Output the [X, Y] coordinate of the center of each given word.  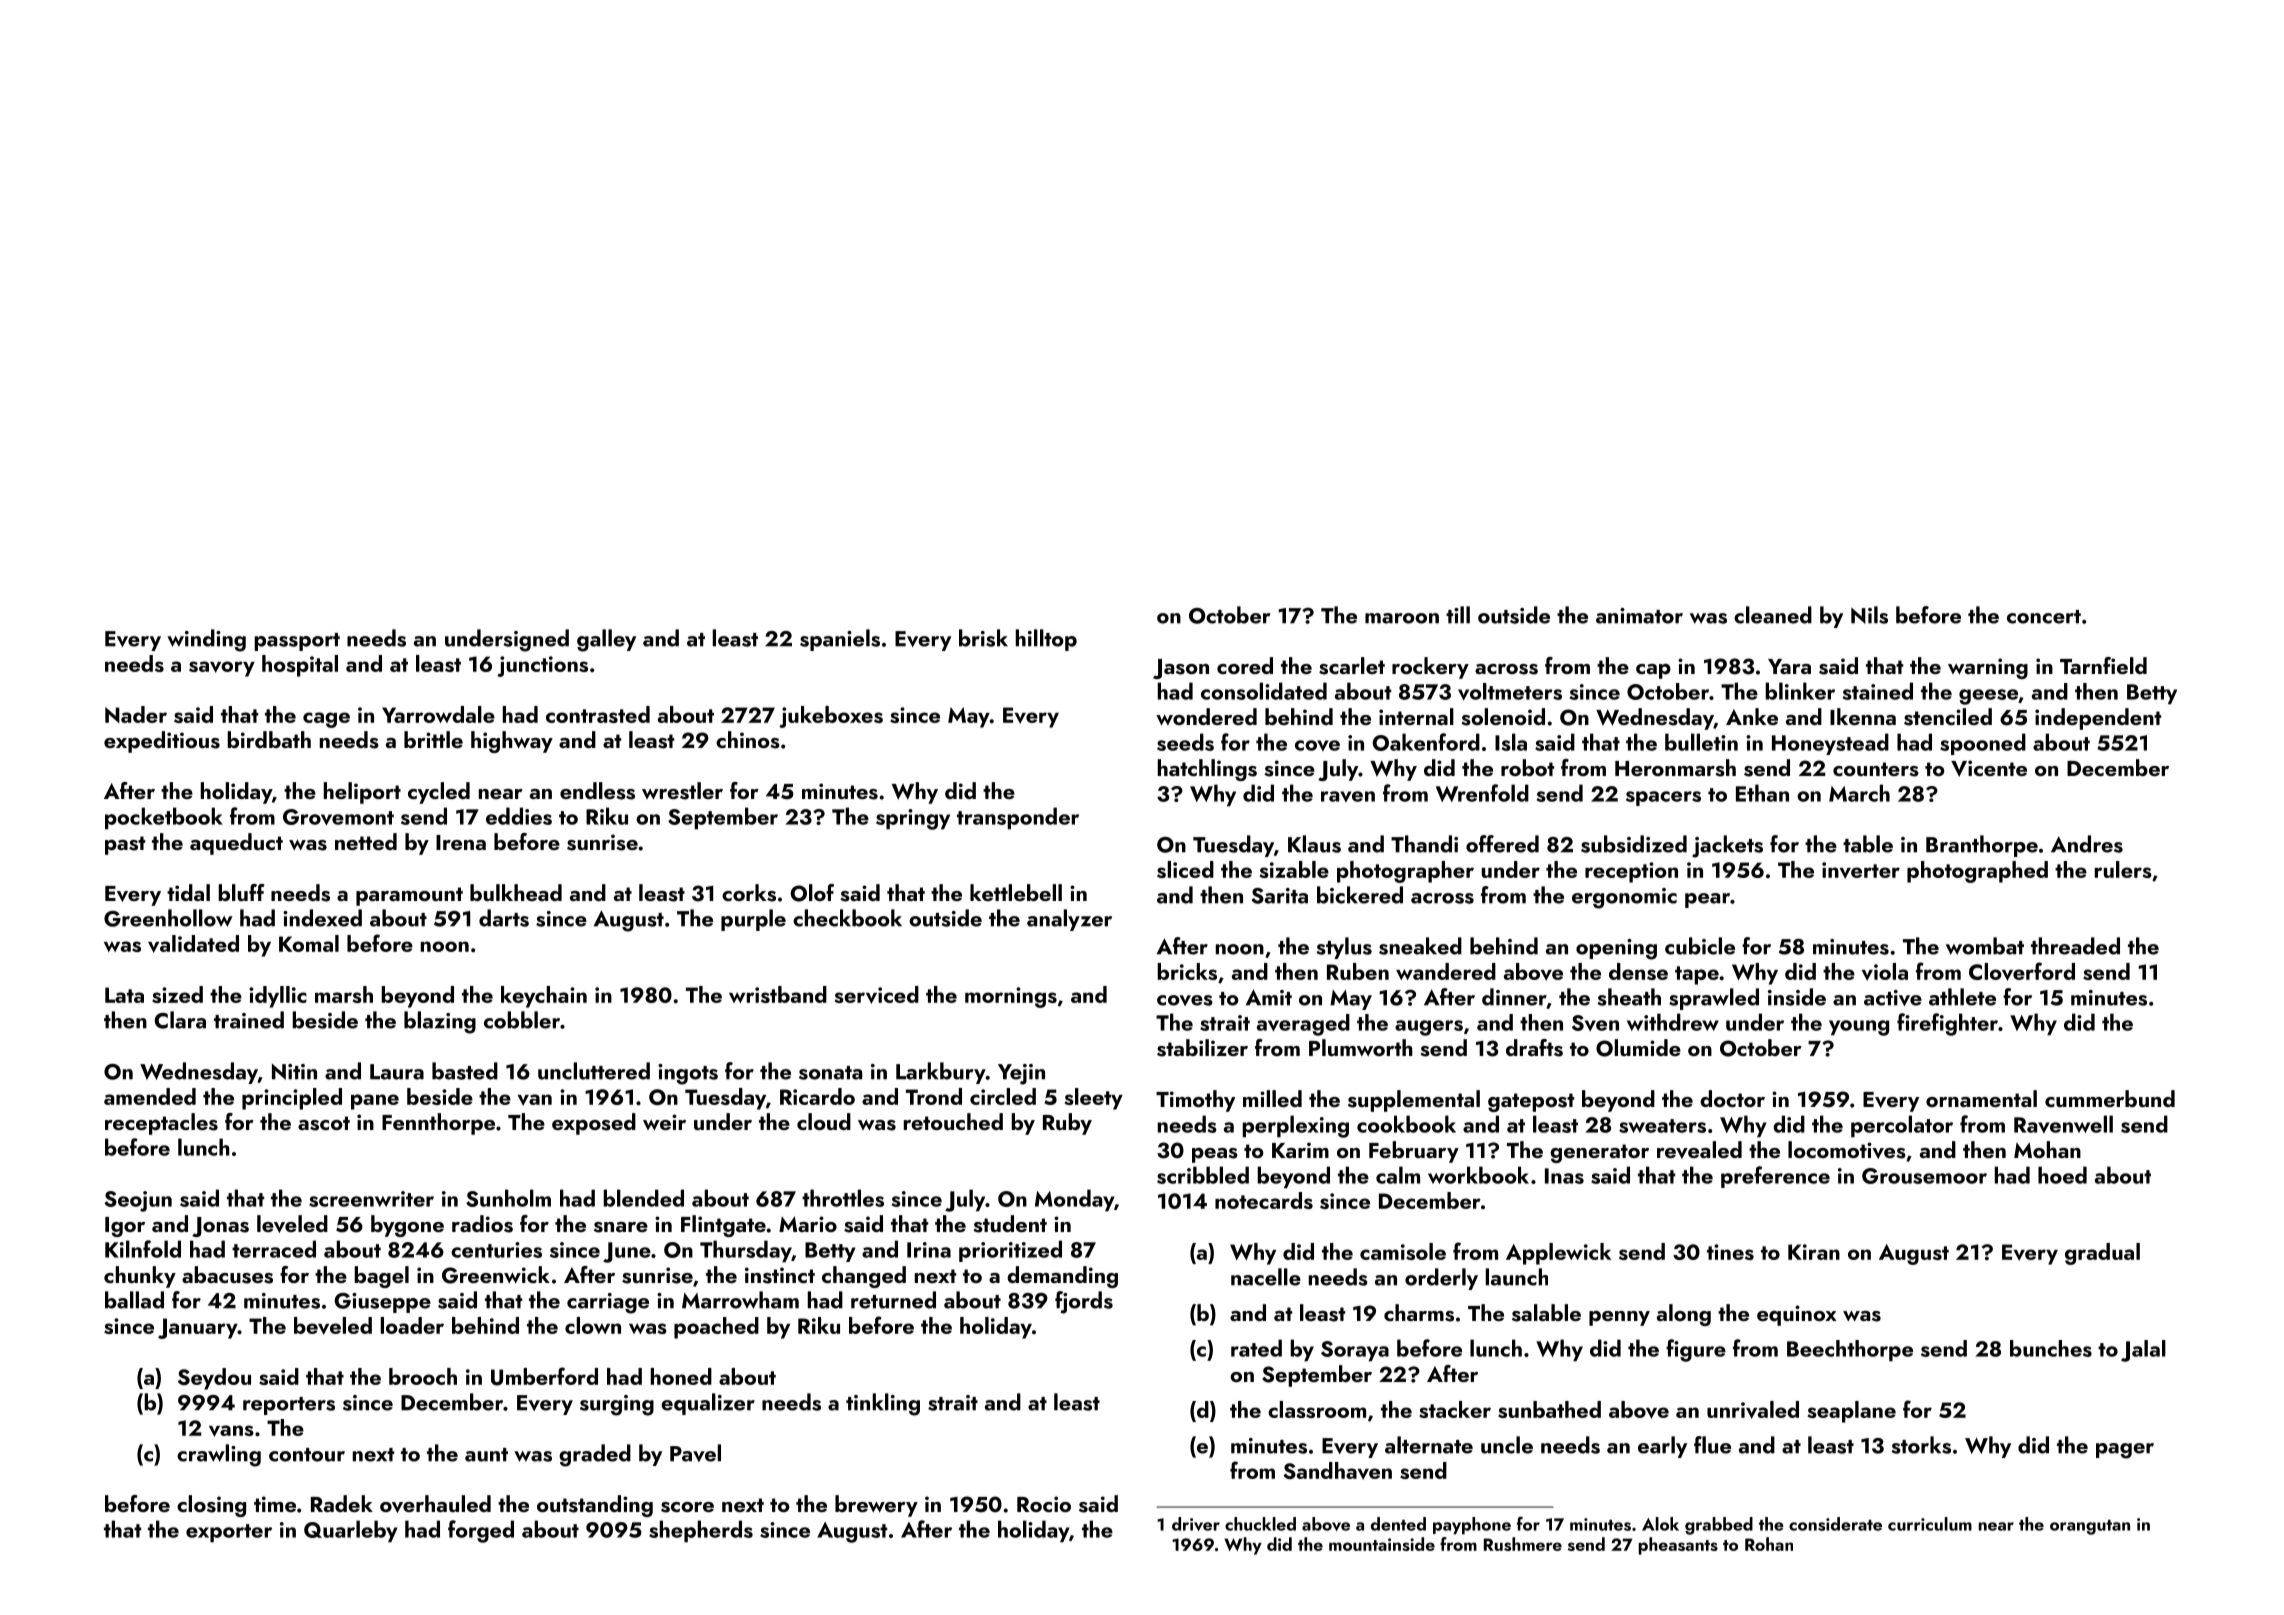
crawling [219, 1455]
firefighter [1947, 1024]
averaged [1303, 1025]
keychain [544, 997]
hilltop [1046, 640]
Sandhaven [1337, 1471]
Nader [136, 714]
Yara [1789, 666]
